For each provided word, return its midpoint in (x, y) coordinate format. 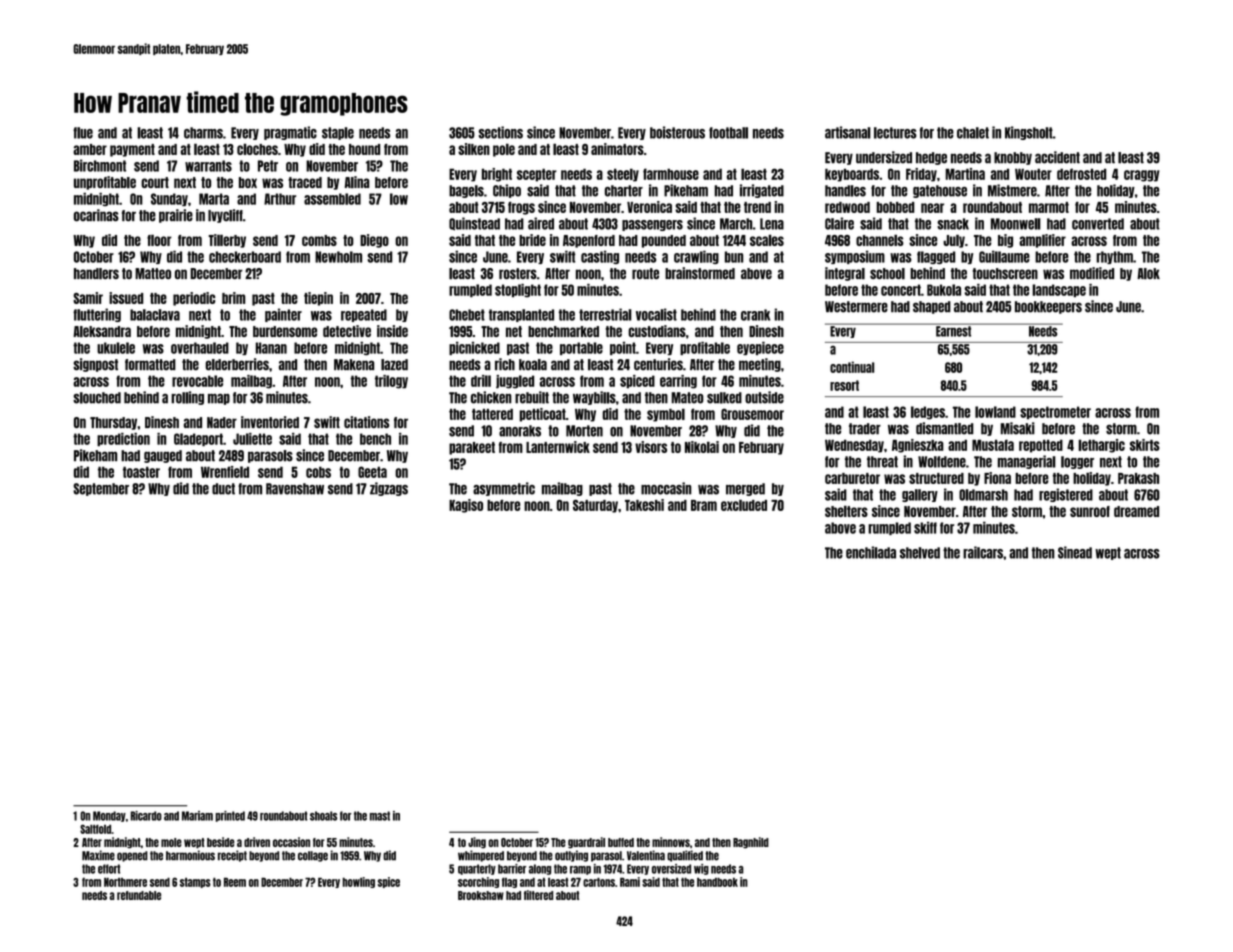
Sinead (1075, 552)
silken (474, 149)
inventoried (270, 422)
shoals (323, 816)
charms (203, 133)
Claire (839, 223)
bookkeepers (1048, 307)
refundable (139, 895)
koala (533, 365)
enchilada (871, 552)
